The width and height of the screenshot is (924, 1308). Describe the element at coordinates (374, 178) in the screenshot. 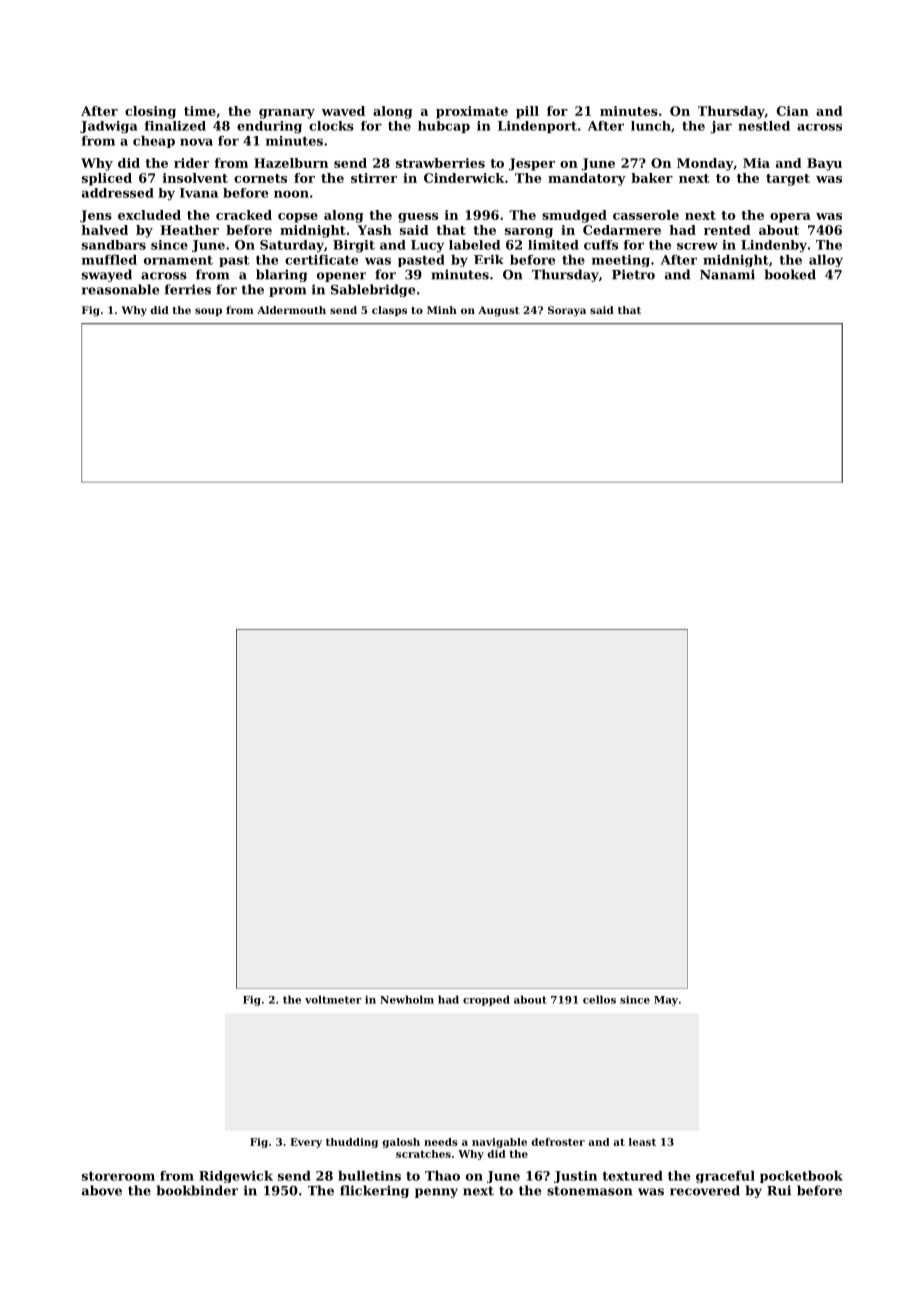

I see `stirrer` at that location.
